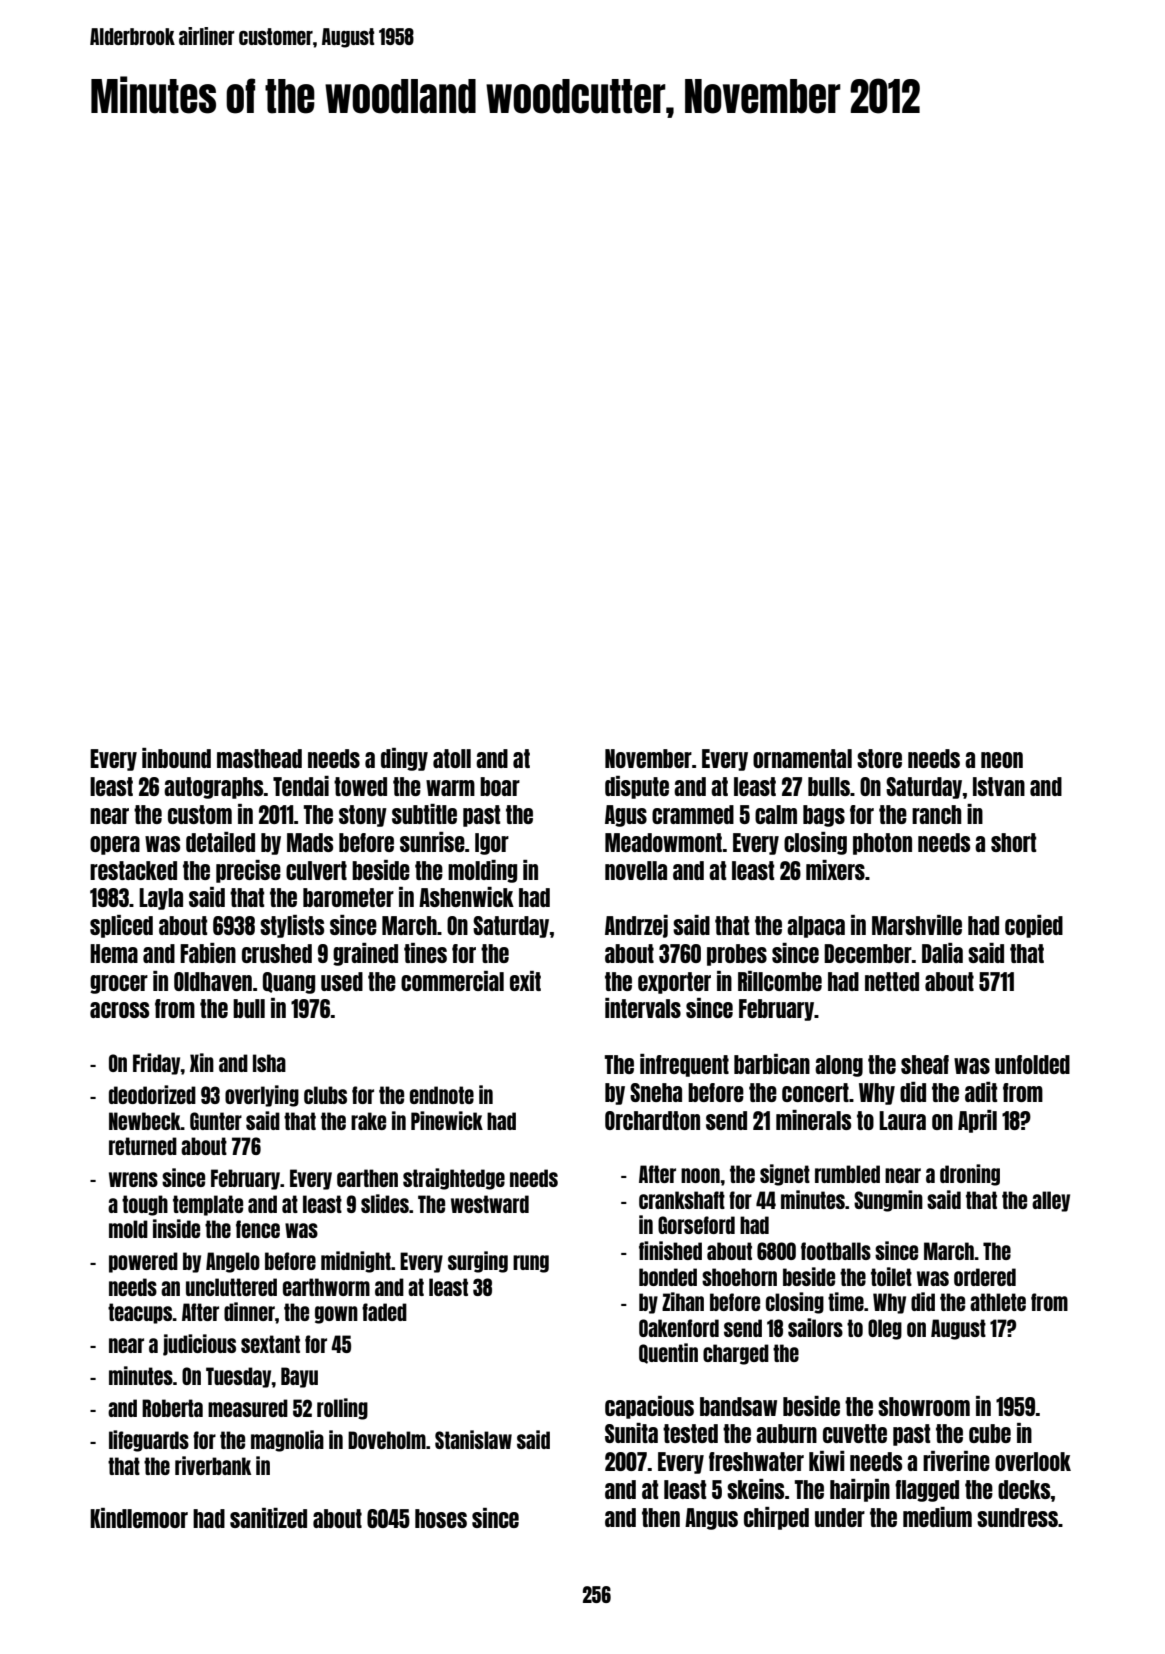 Image resolution: width=1165 pixels, height=1654 pixels. Describe the element at coordinates (490, 1204) in the screenshot. I see `westward` at that location.
